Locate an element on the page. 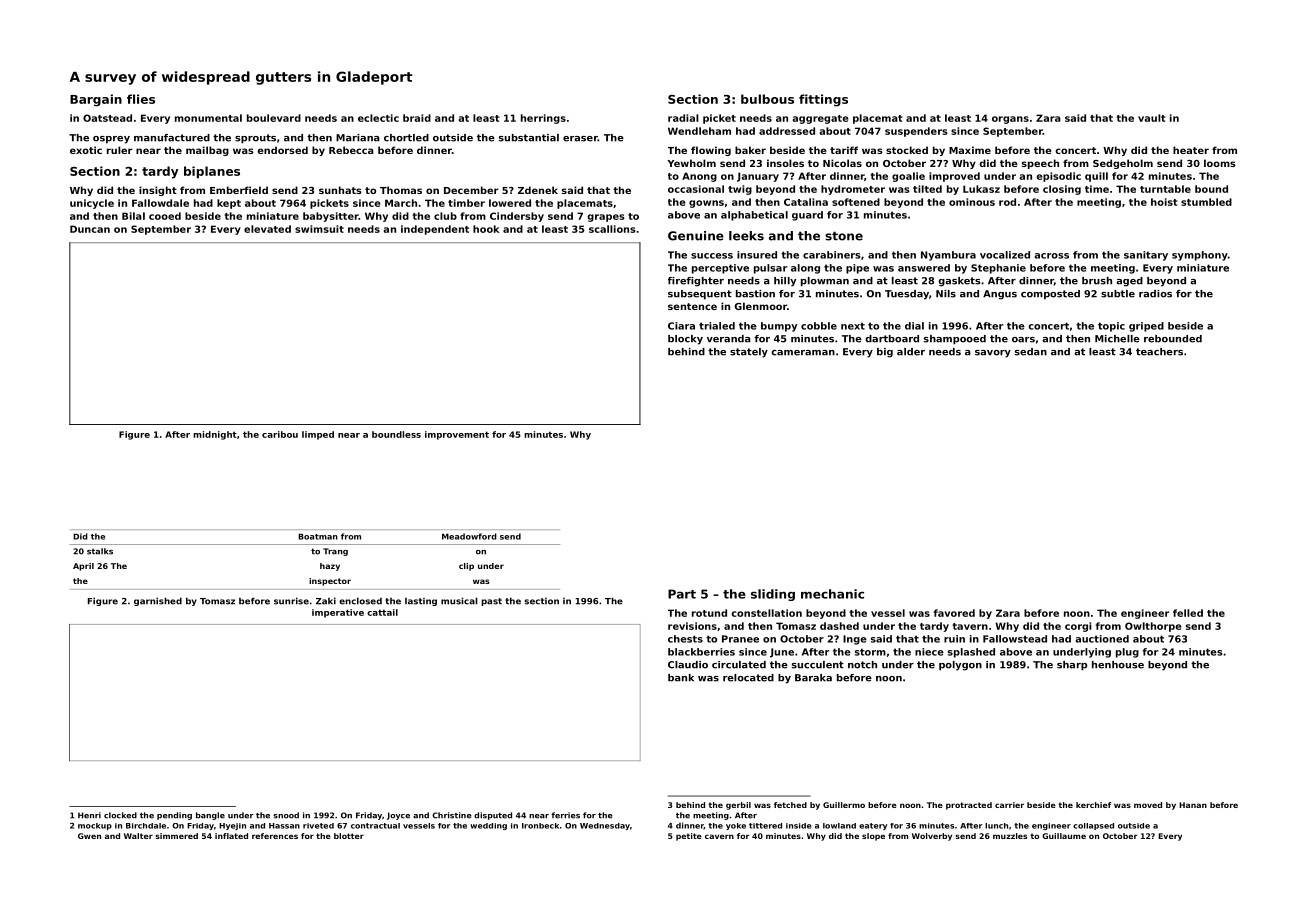  Owlthorpe is located at coordinates (1153, 627).
